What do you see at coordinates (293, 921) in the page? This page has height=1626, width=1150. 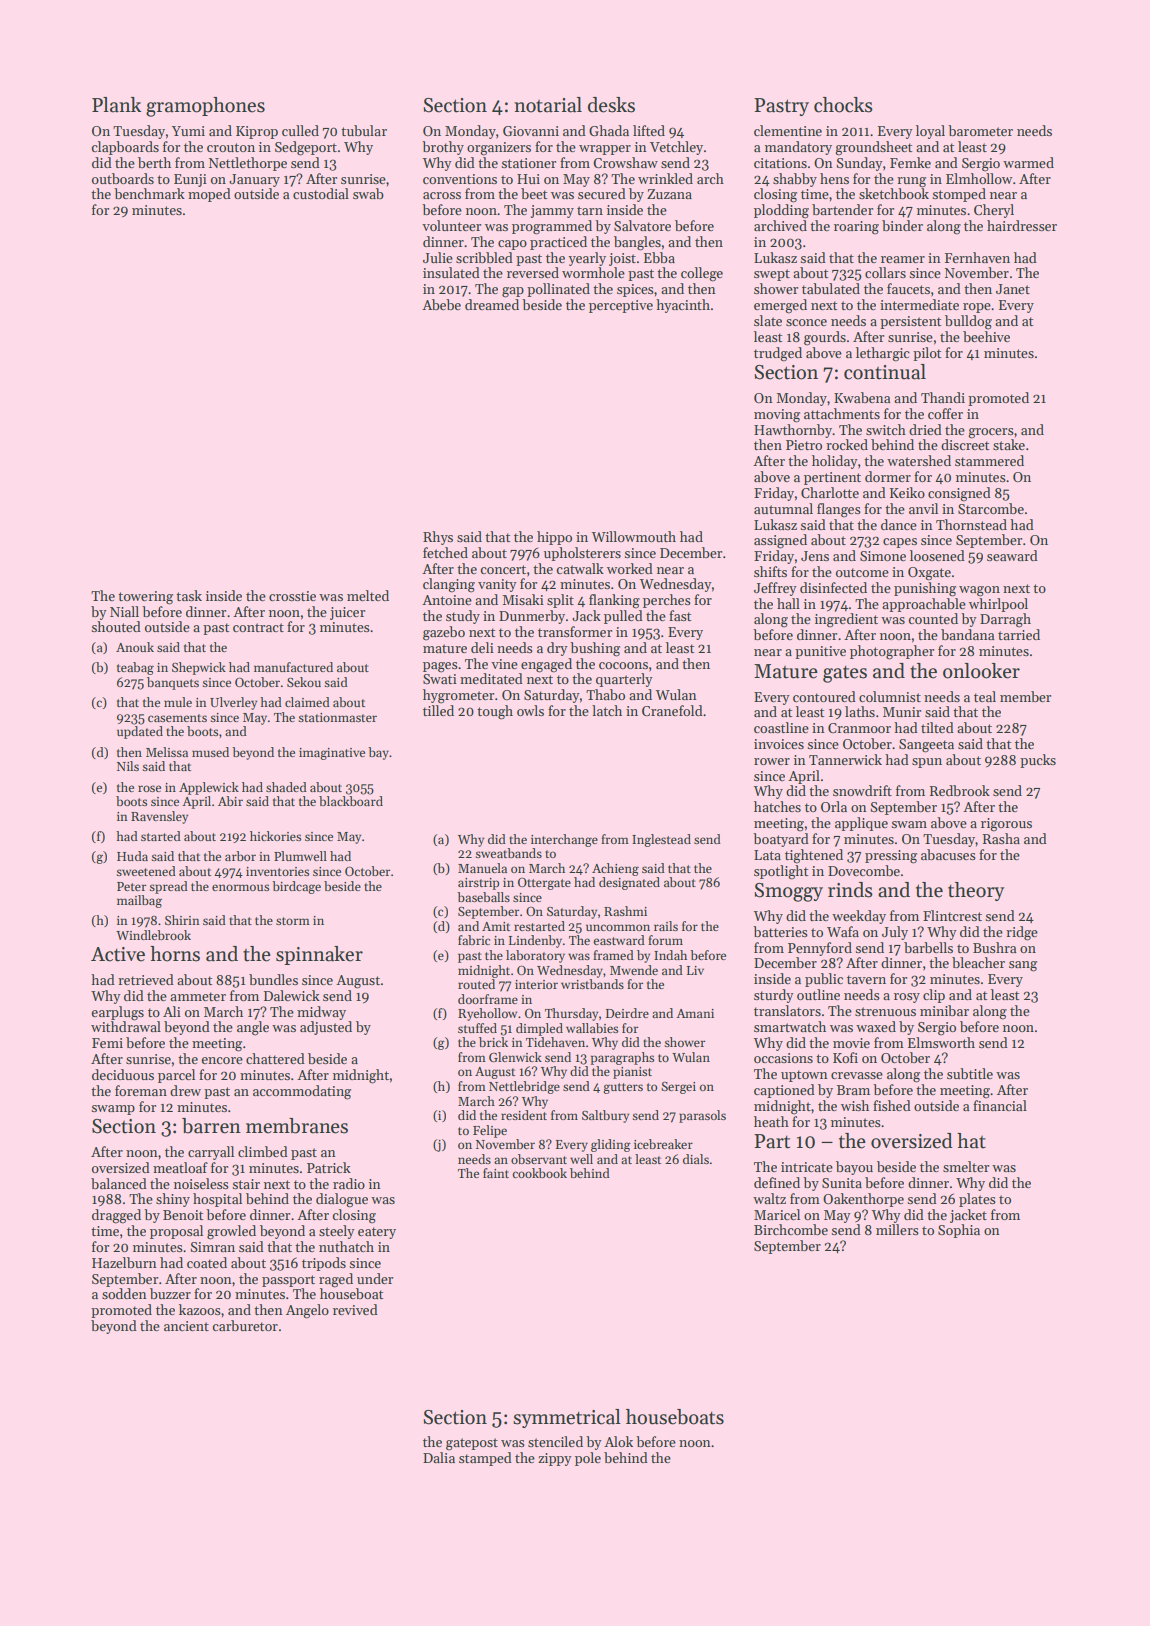 I see `storm` at bounding box center [293, 921].
